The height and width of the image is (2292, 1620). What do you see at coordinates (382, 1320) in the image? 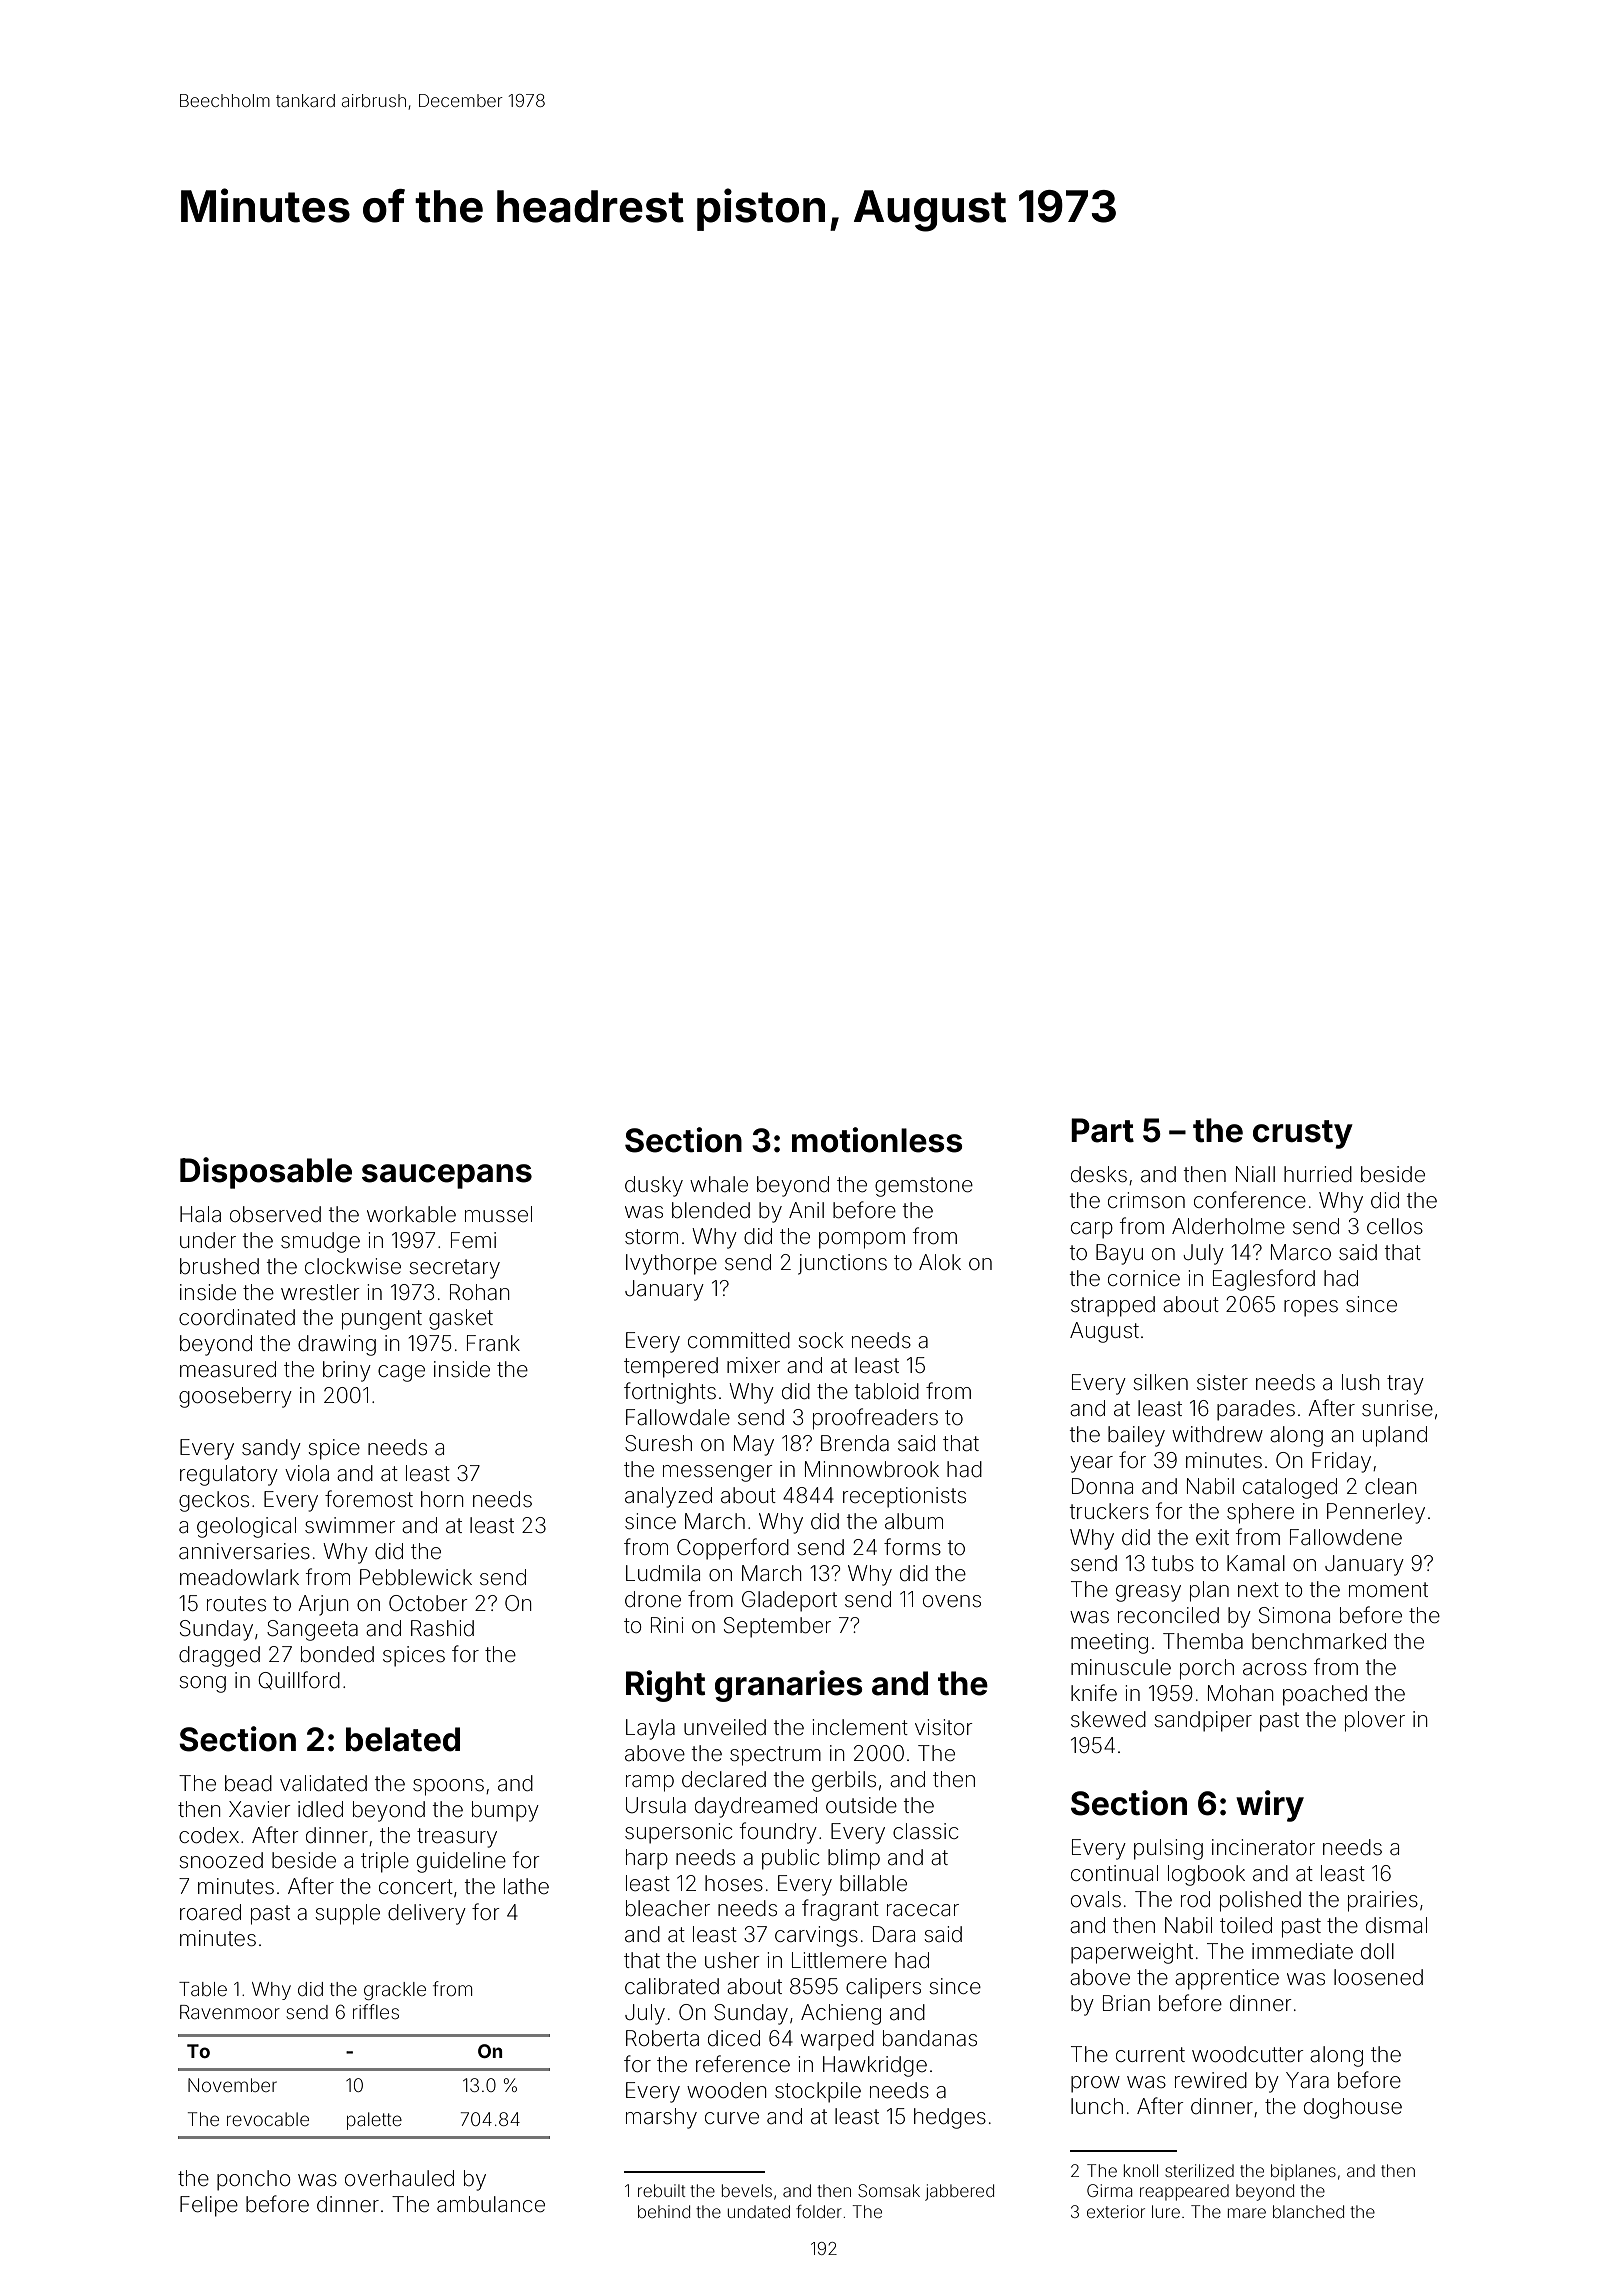
I see `pungent` at bounding box center [382, 1320].
